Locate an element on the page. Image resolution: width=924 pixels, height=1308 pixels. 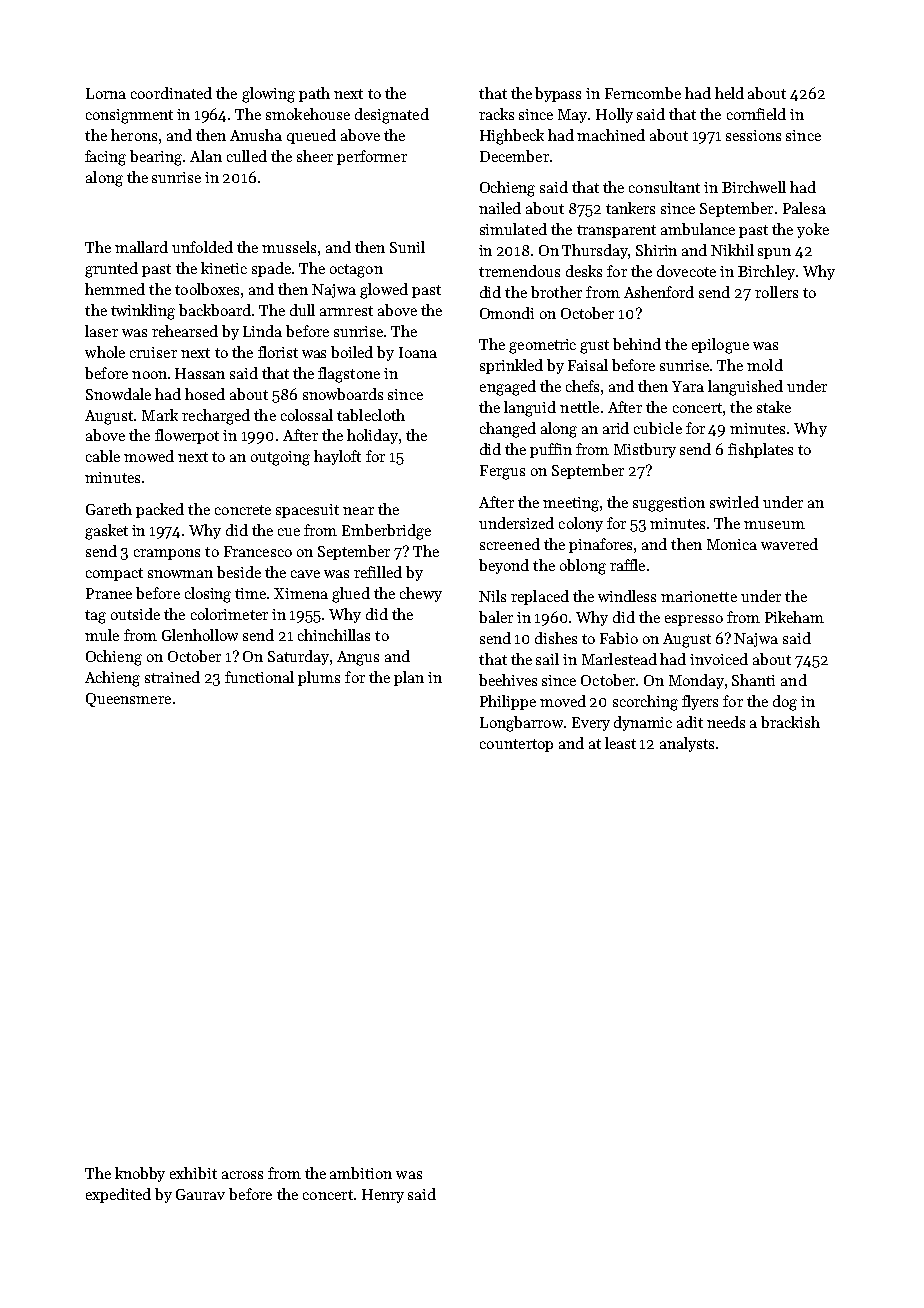
hemmed is located at coordinates (115, 289).
